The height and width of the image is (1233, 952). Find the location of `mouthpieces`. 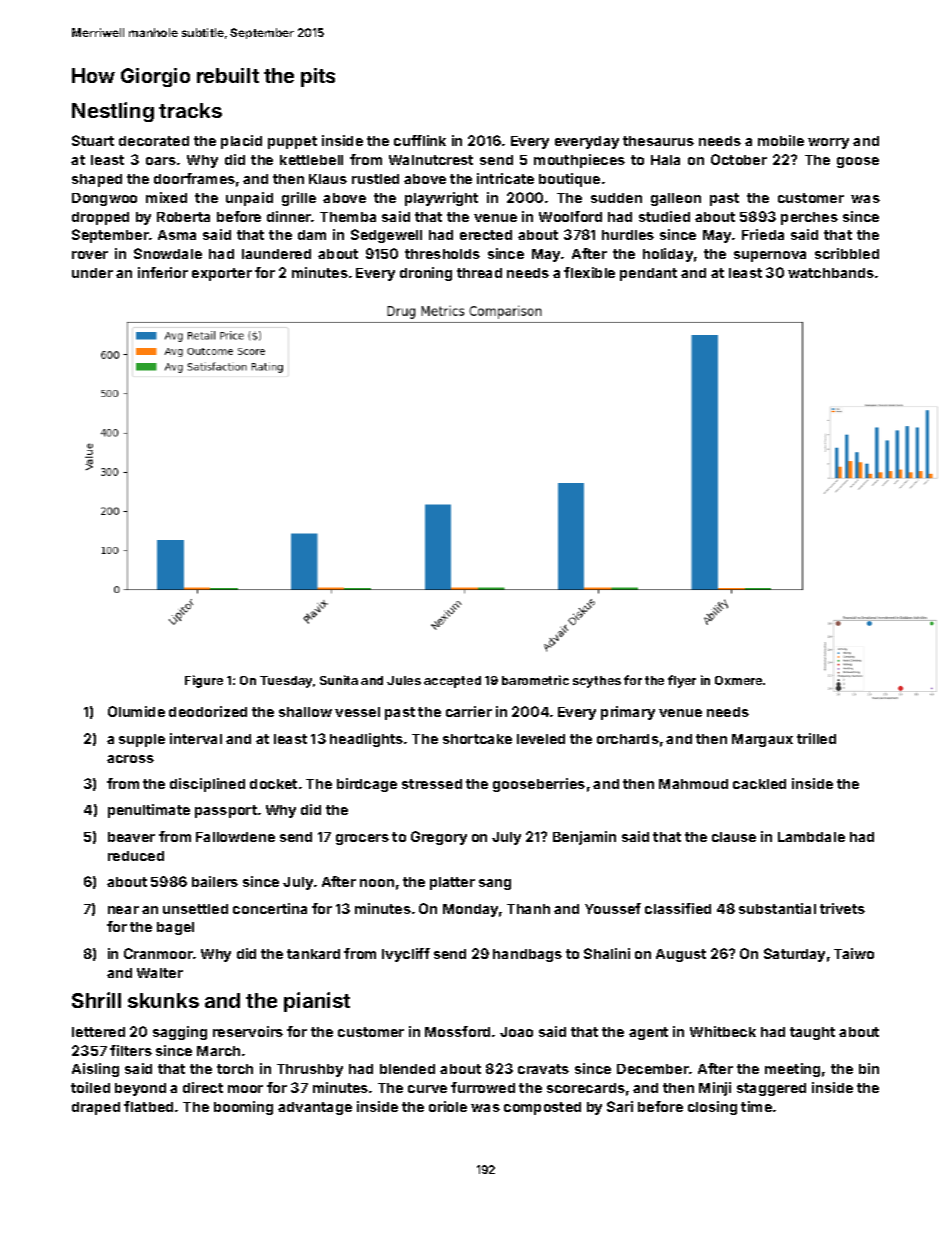

mouthpieces is located at coordinates (579, 161).
